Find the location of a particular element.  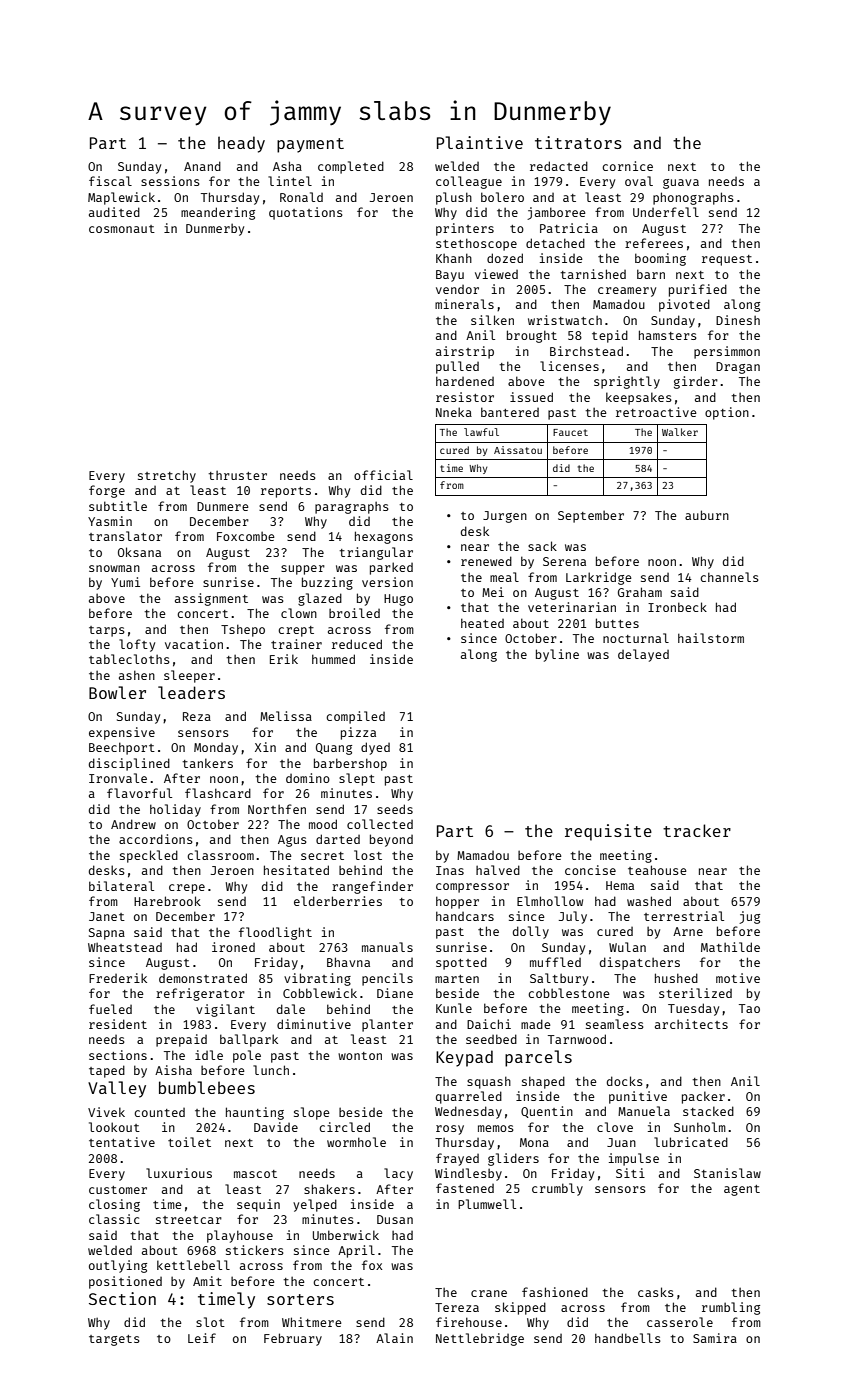

fiscal is located at coordinates (110, 181).
